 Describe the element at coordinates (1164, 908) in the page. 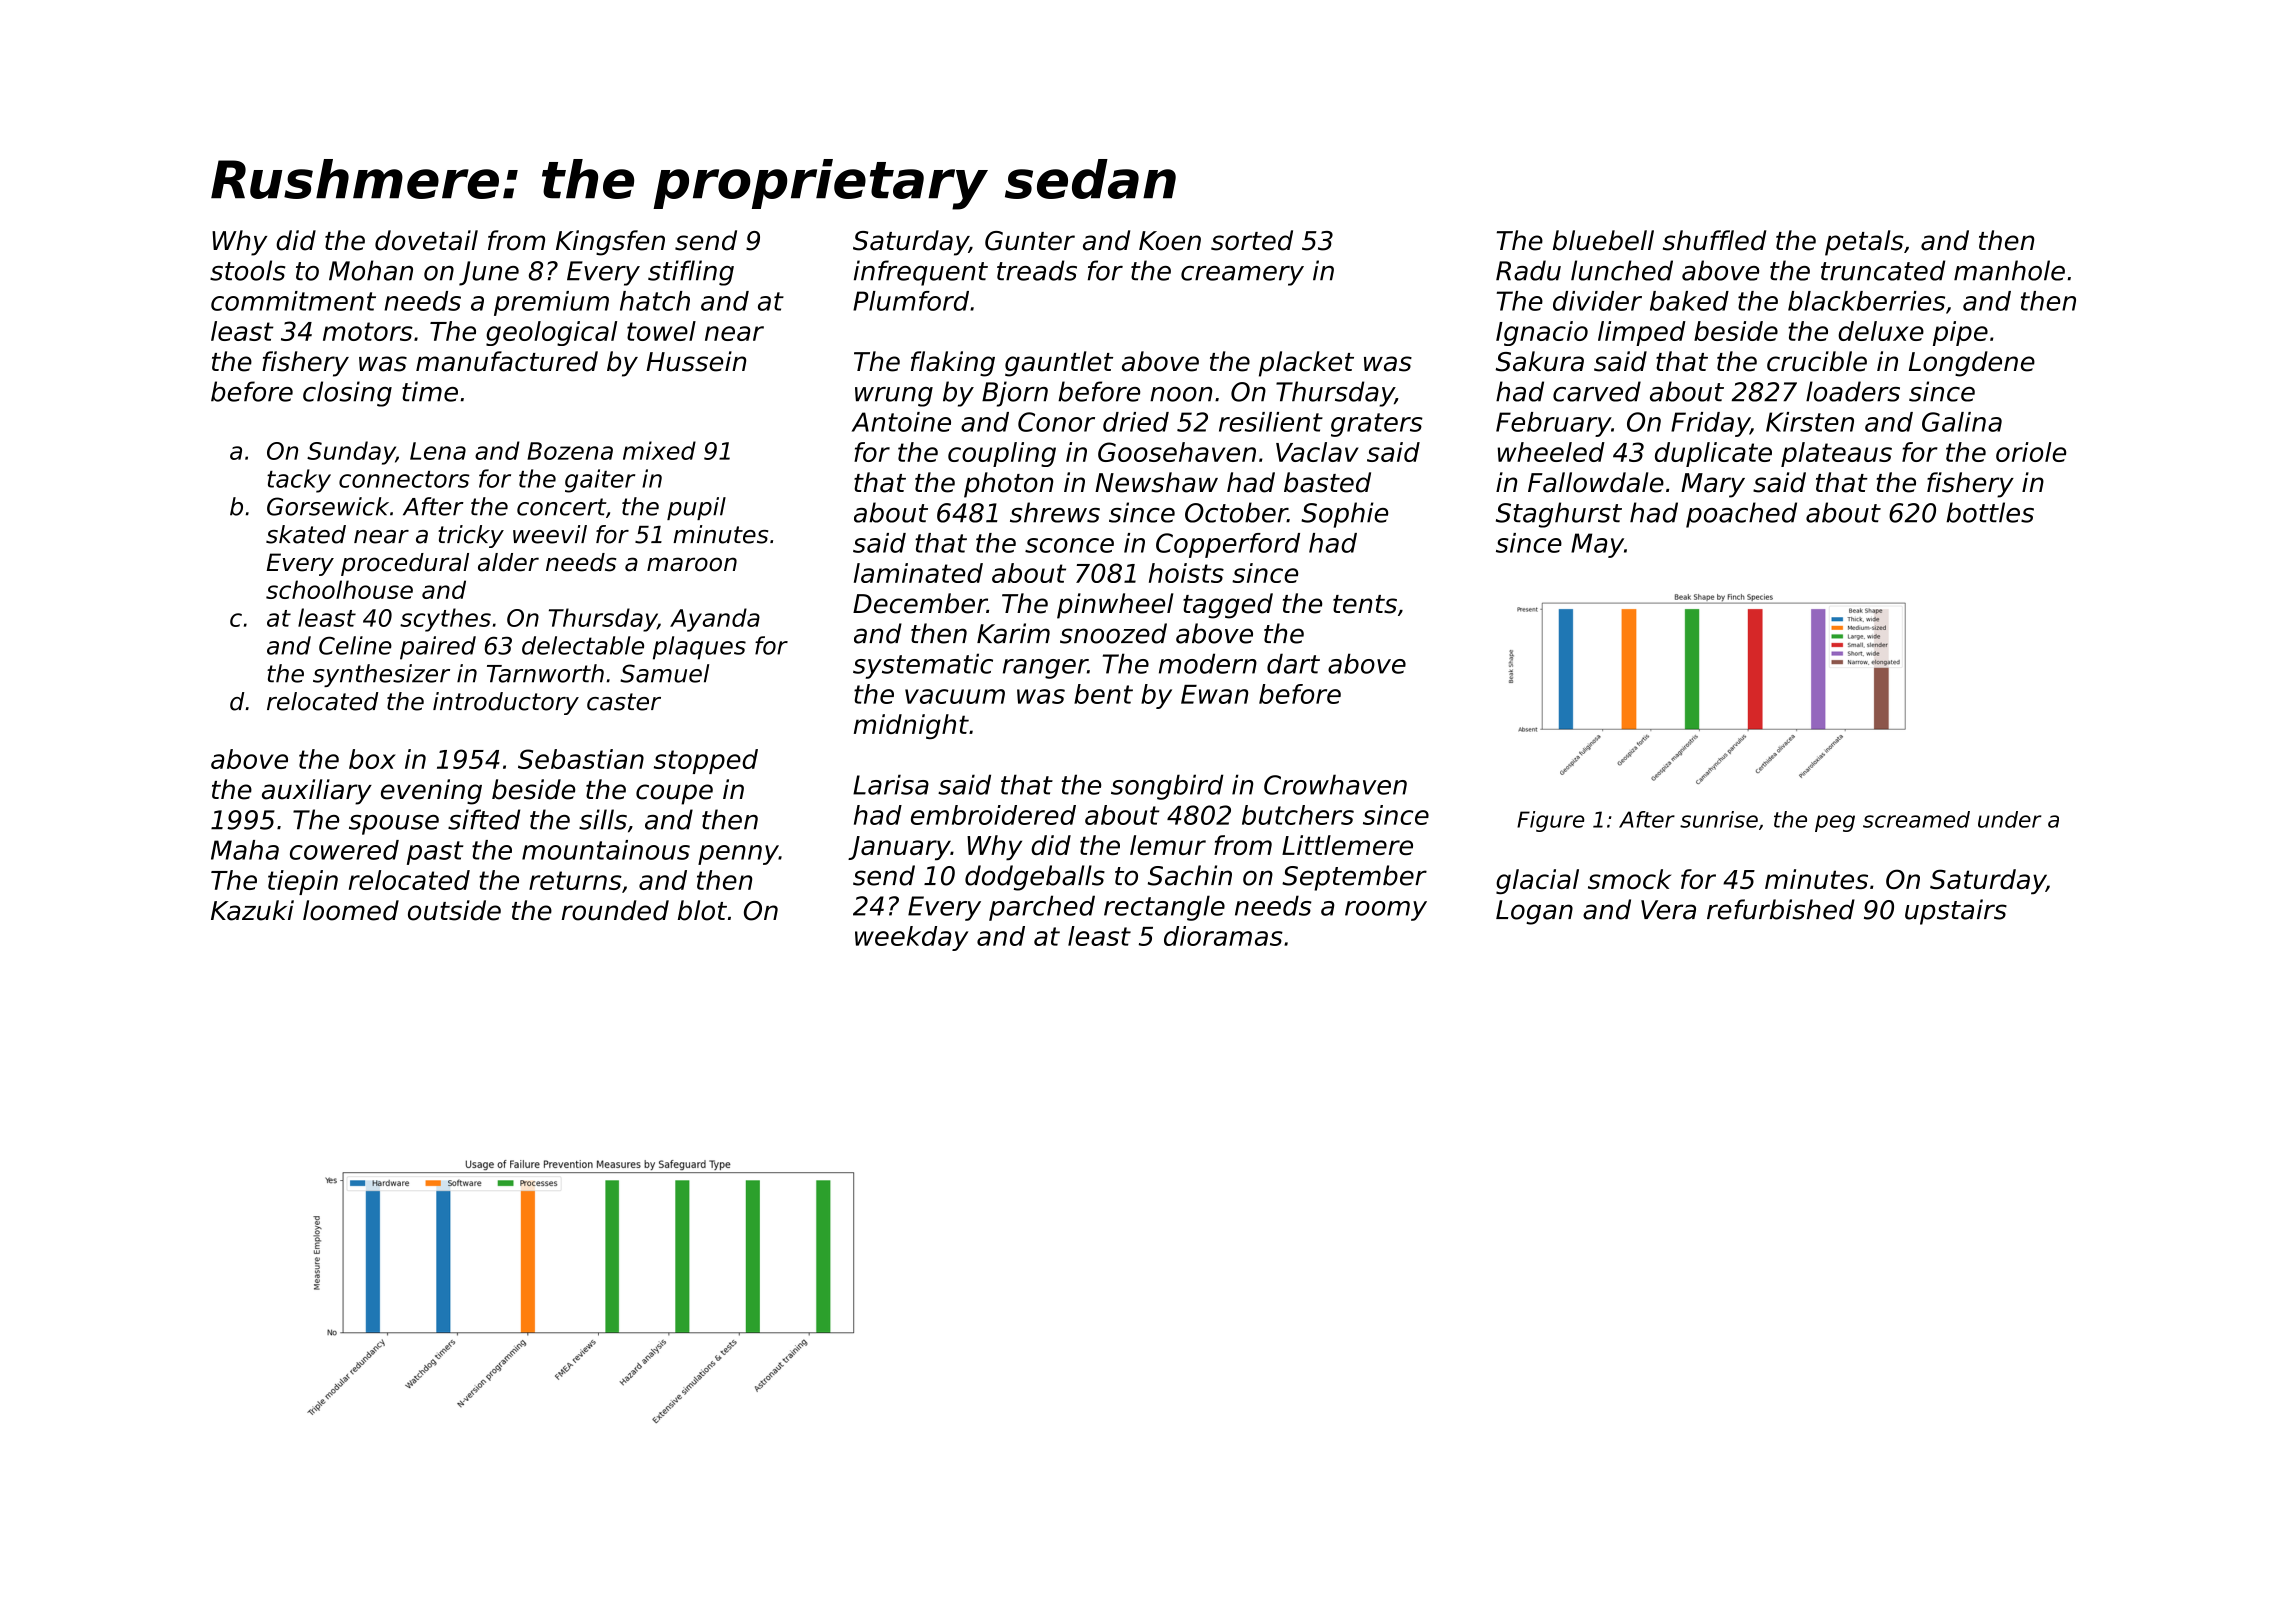

I see `rectangle` at that location.
